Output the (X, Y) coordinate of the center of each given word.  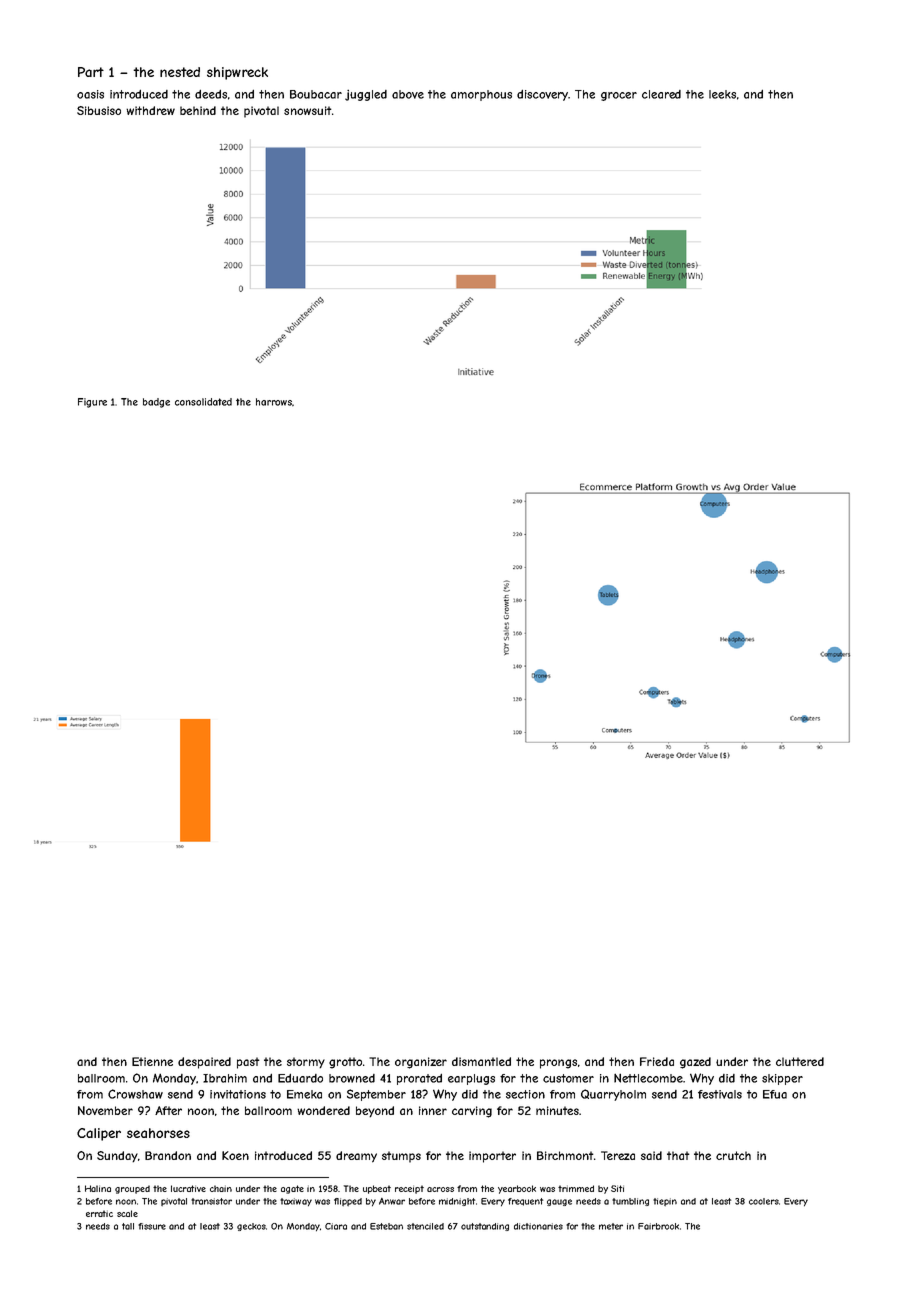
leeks (722, 94)
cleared (661, 94)
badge (156, 403)
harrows (274, 402)
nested (180, 72)
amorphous (481, 95)
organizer (421, 1063)
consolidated (203, 402)
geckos (251, 1227)
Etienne (152, 1061)
